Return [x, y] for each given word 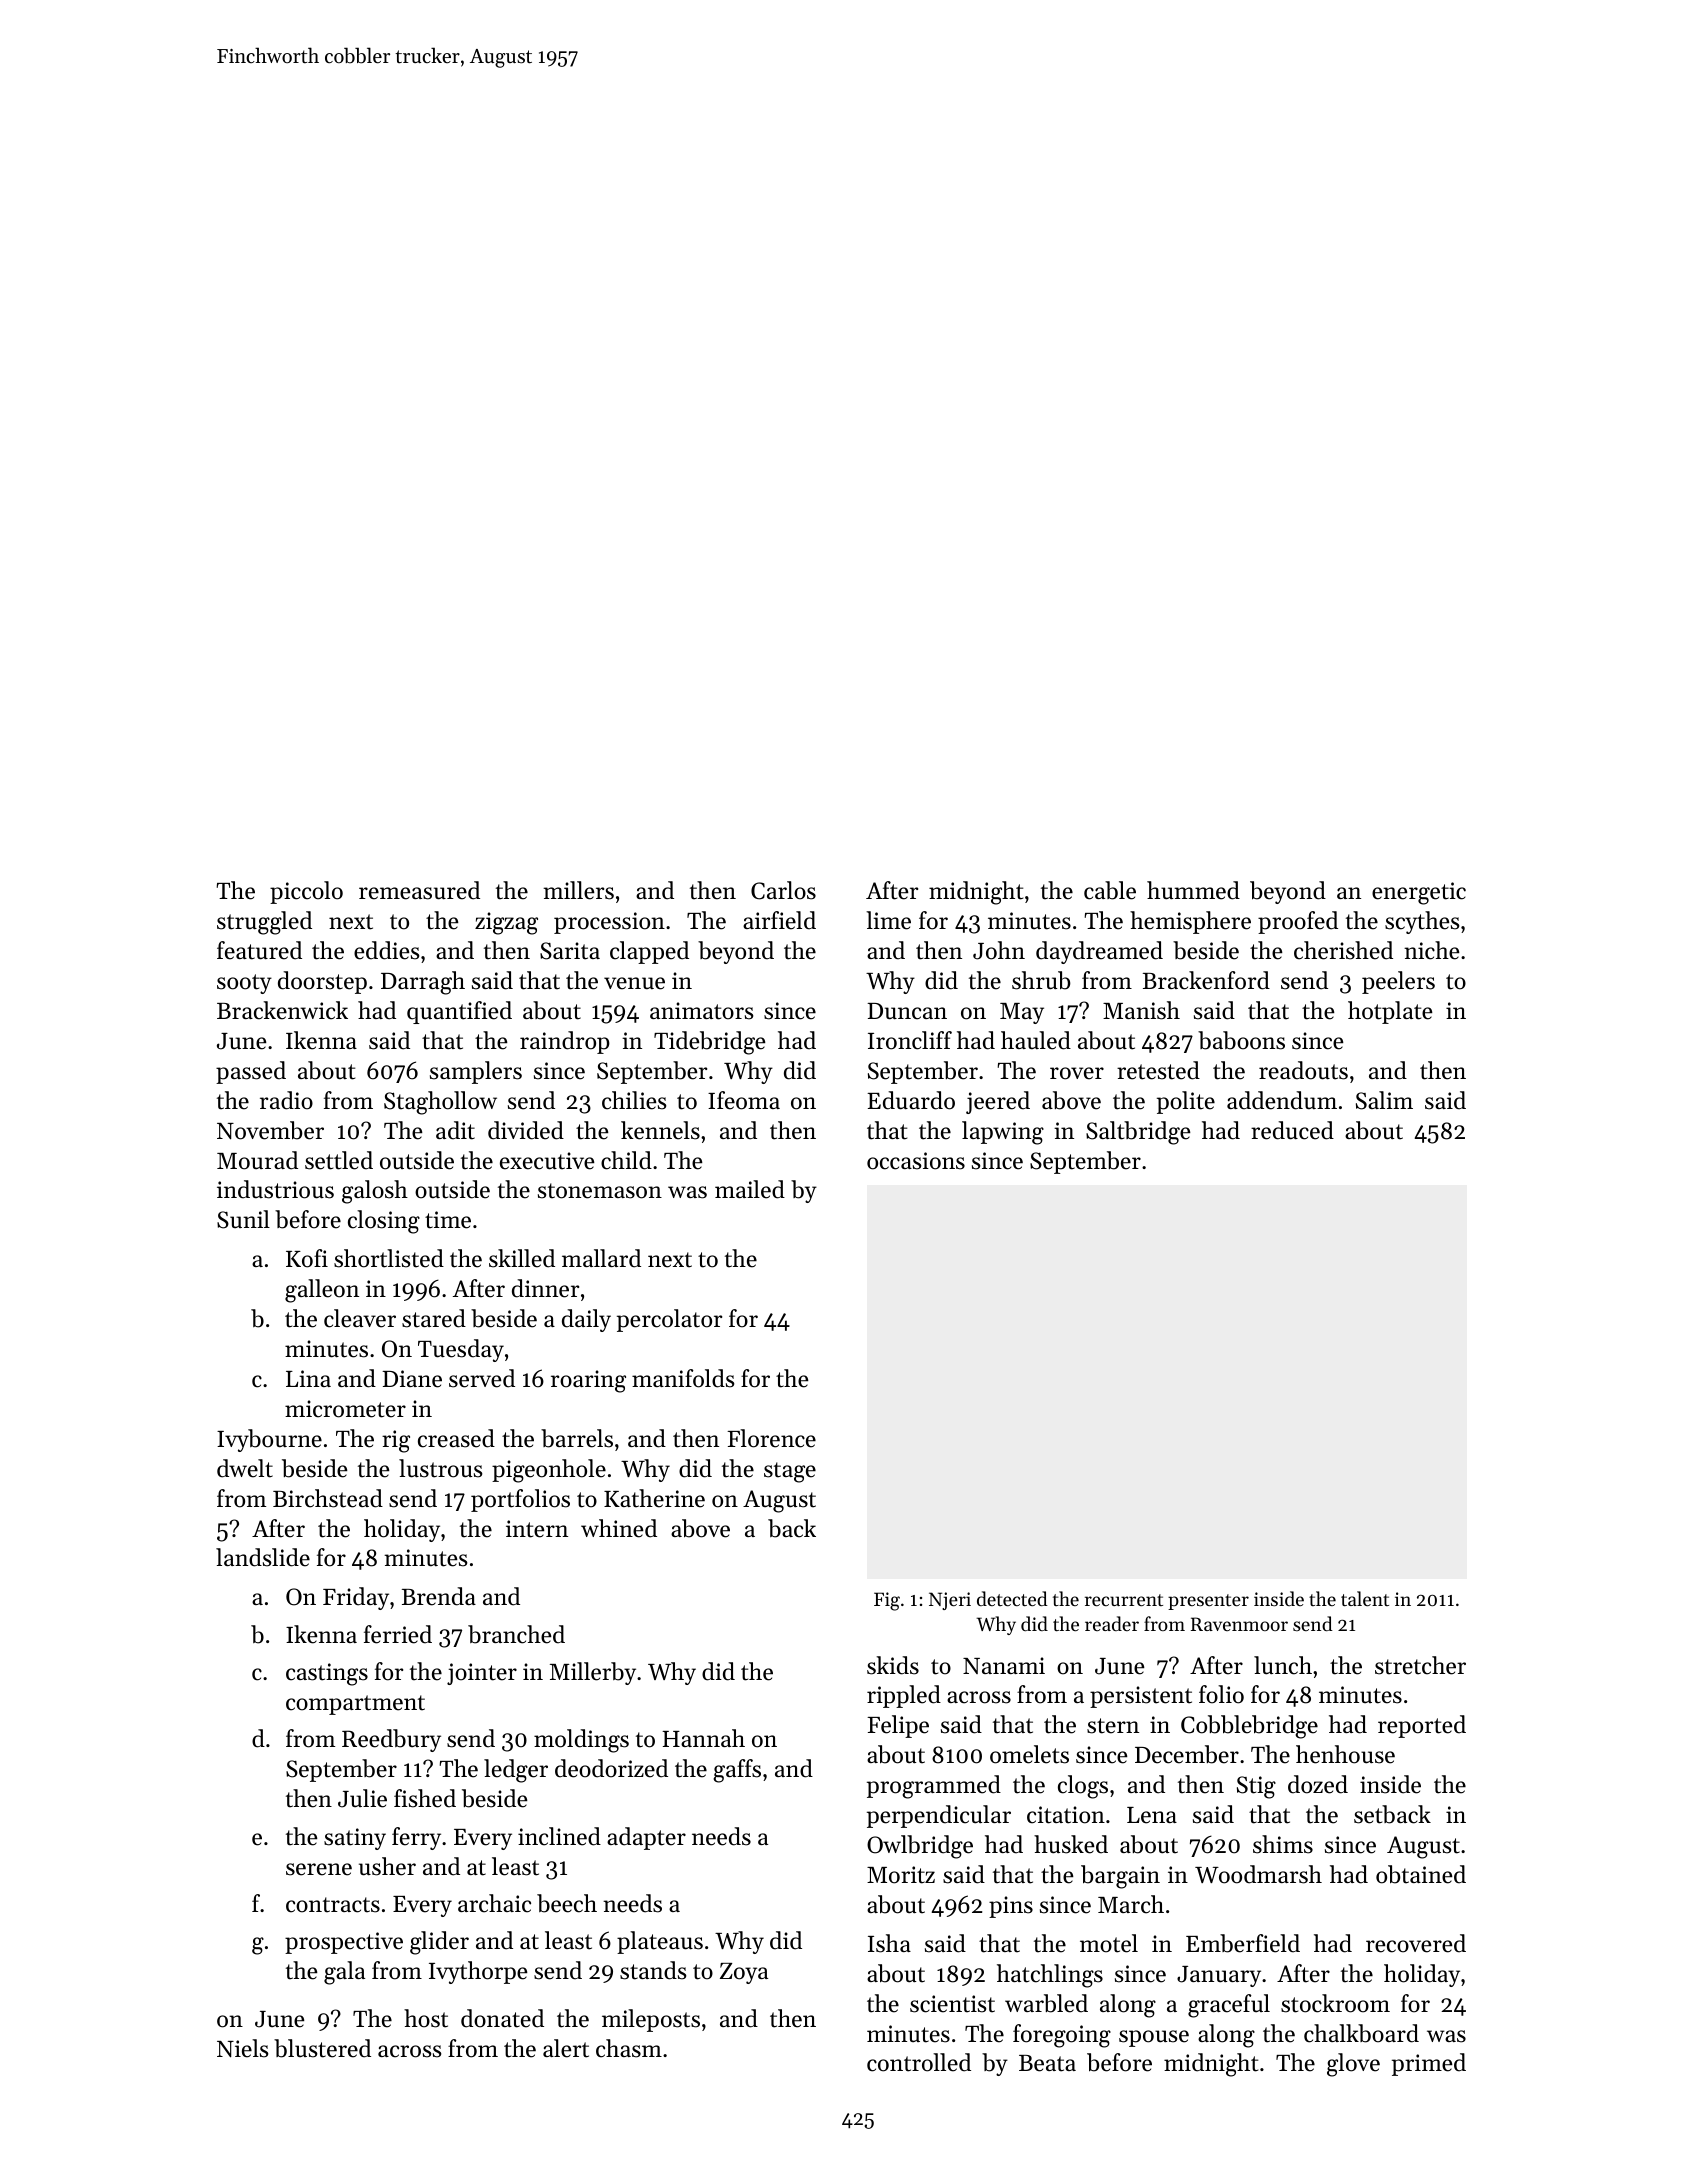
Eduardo [911, 1100]
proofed [1298, 922]
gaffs [737, 1771]
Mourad [257, 1160]
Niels [242, 2048]
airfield [779, 920]
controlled [919, 2062]
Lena [1152, 1815]
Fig [887, 1601]
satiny [355, 1839]
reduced [1292, 1130]
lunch [1283, 1665]
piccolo [306, 892]
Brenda [439, 1596]
